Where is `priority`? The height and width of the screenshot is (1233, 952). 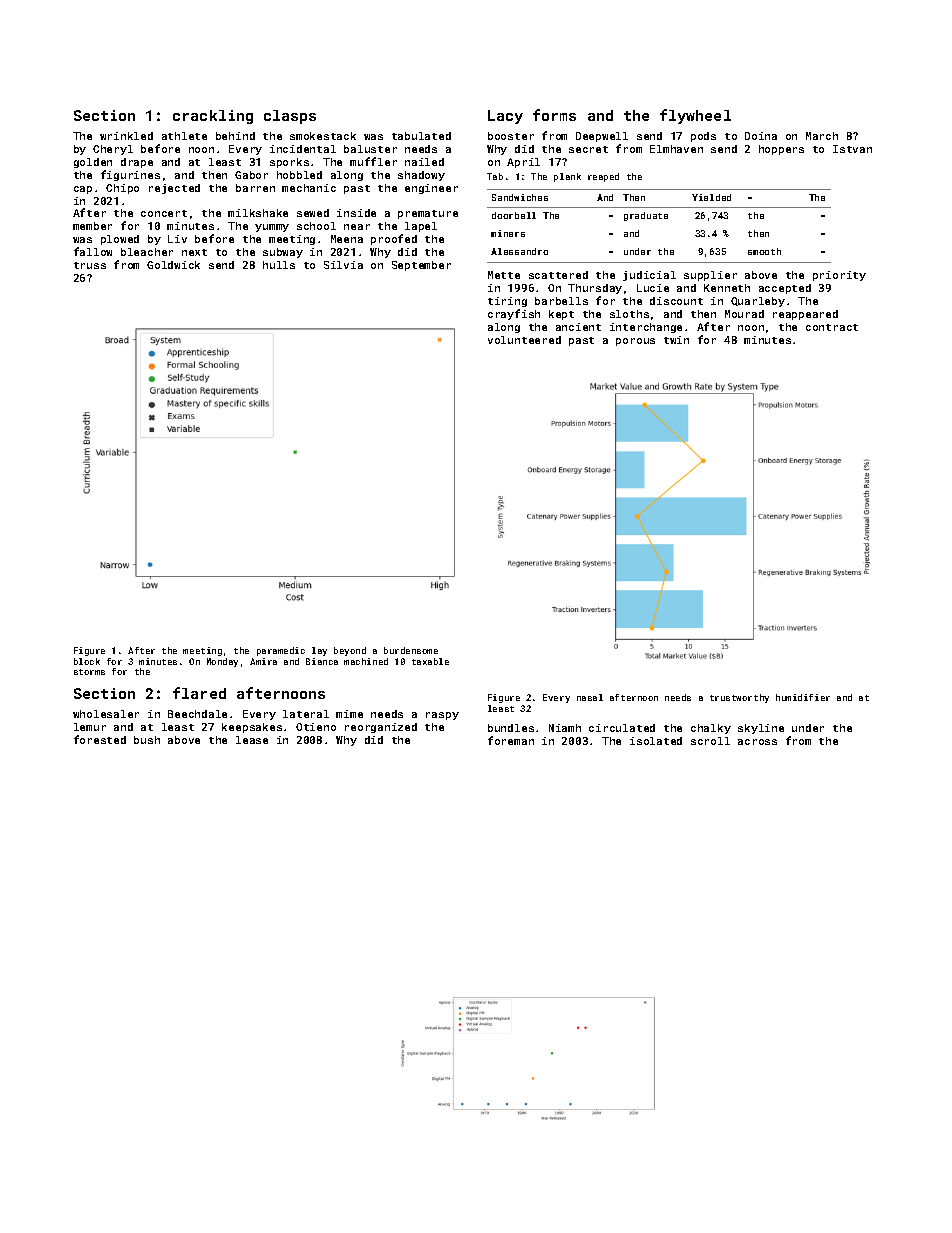 priority is located at coordinates (839, 276).
